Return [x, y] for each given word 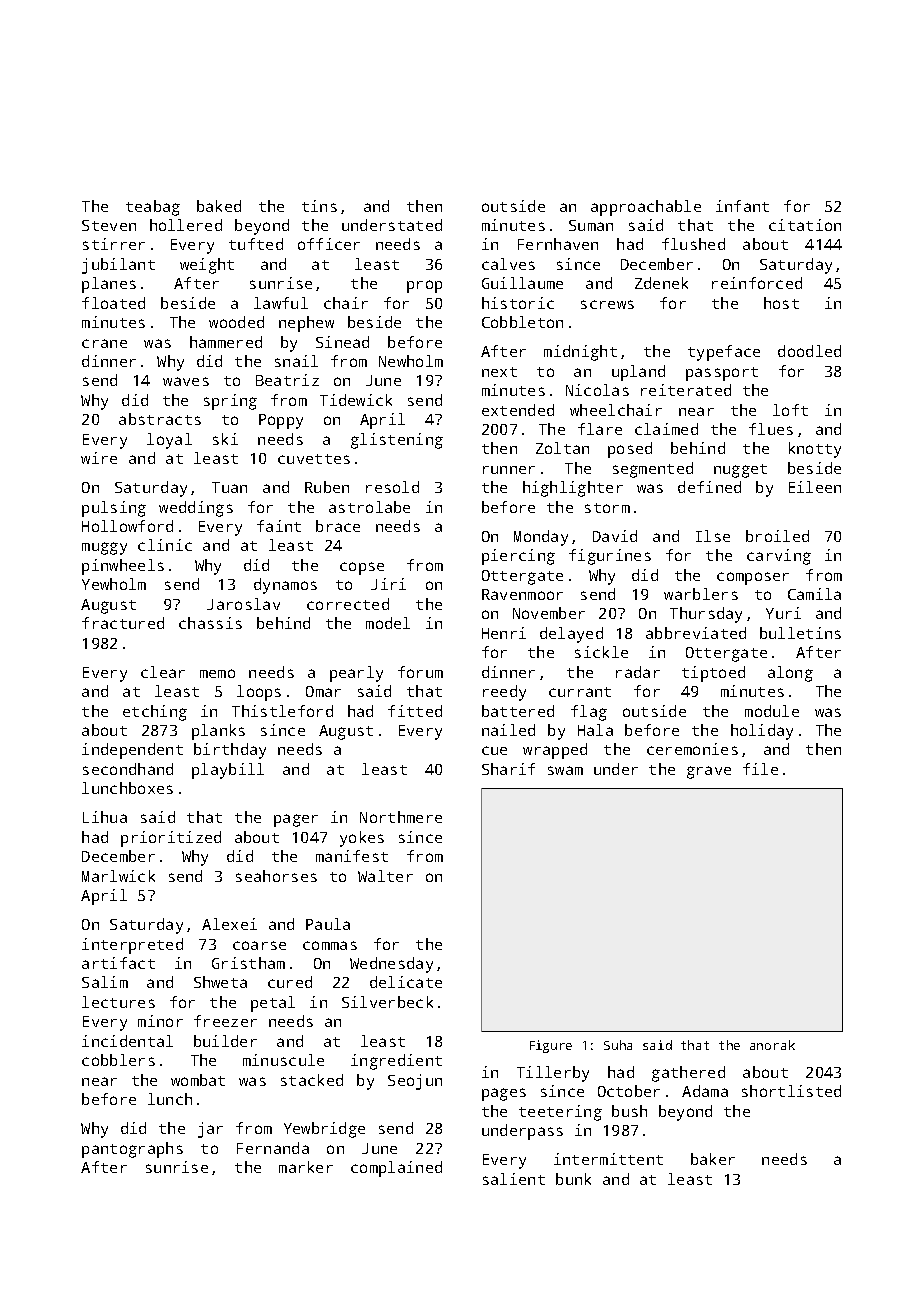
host [781, 303]
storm [607, 508]
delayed [571, 635]
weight [207, 266]
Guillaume [522, 283]
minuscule [283, 1060]
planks [218, 732]
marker [306, 1167]
